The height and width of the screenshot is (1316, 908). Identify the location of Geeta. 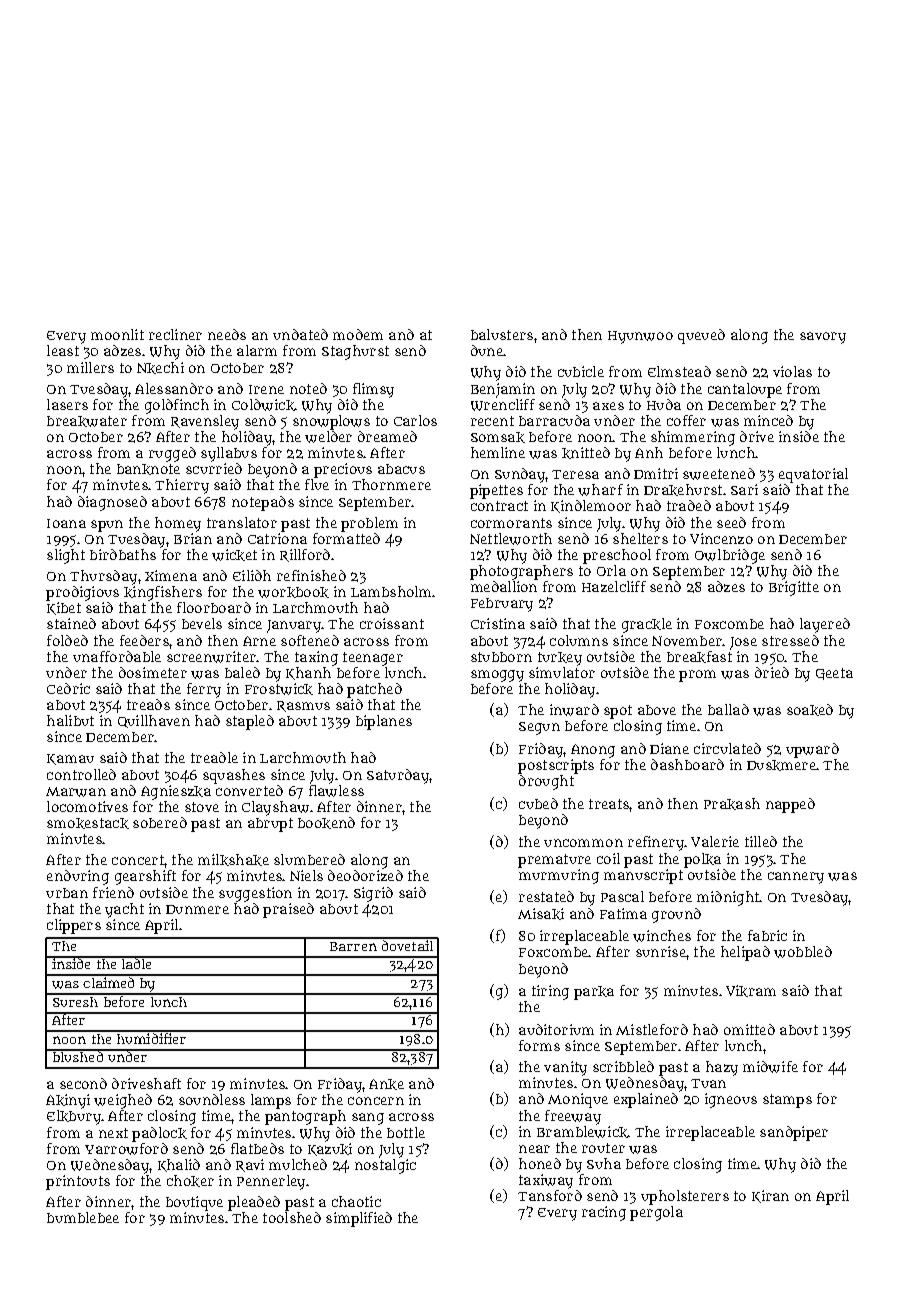
(834, 674).
